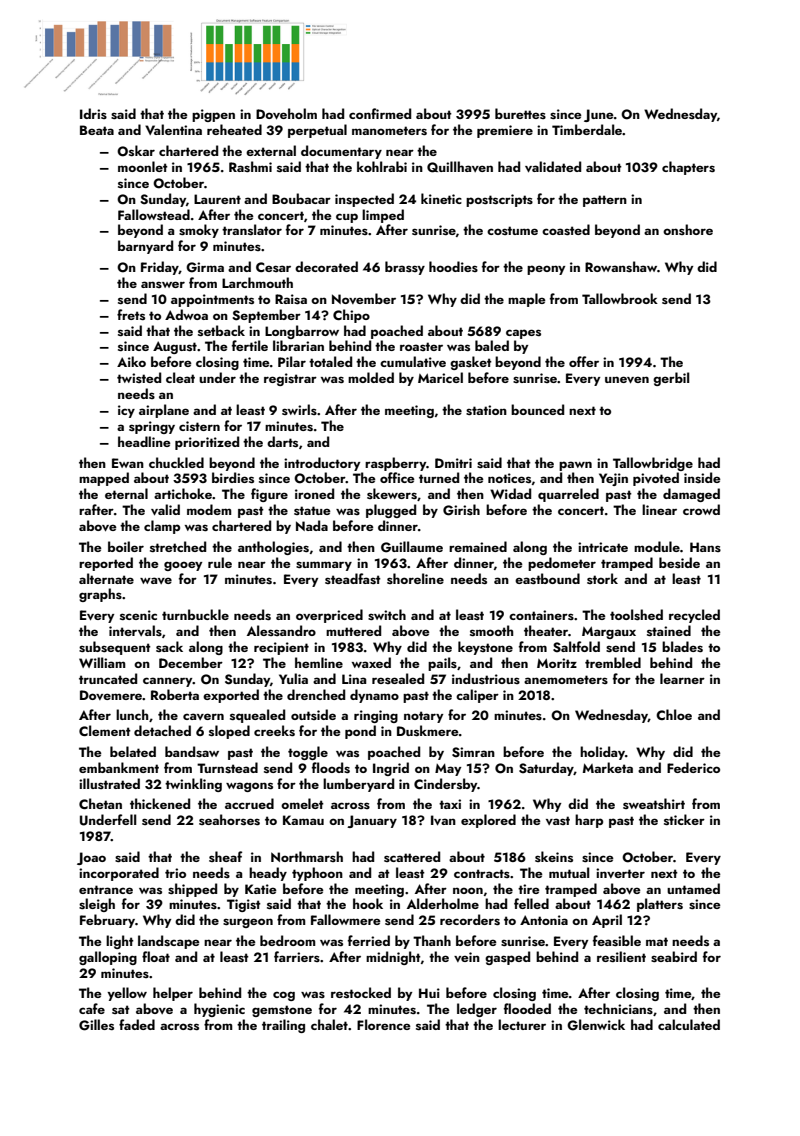 The height and width of the screenshot is (1136, 800). I want to click on quarreled, so click(568, 495).
